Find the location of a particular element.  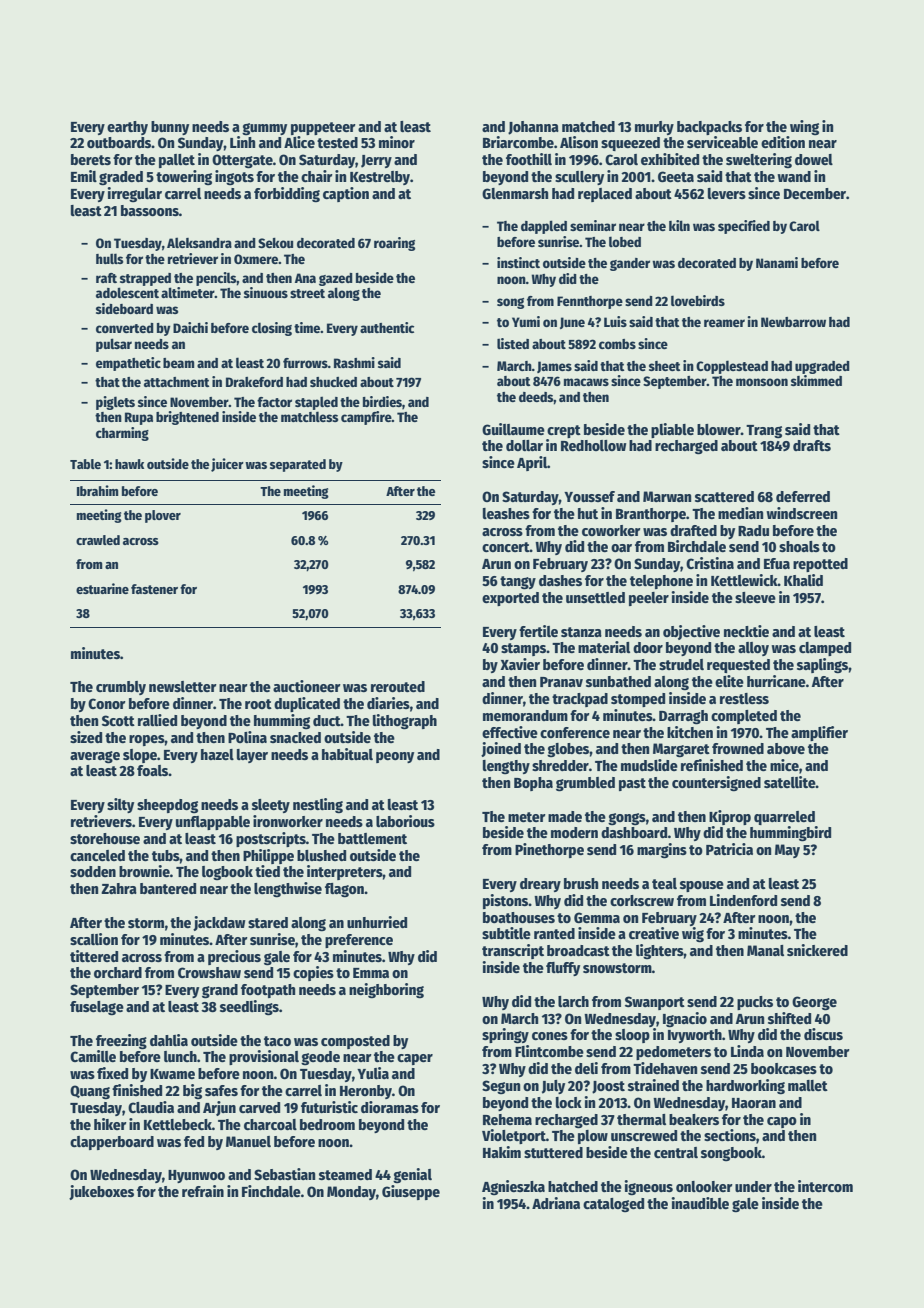

clapperboard is located at coordinates (112, 1143).
